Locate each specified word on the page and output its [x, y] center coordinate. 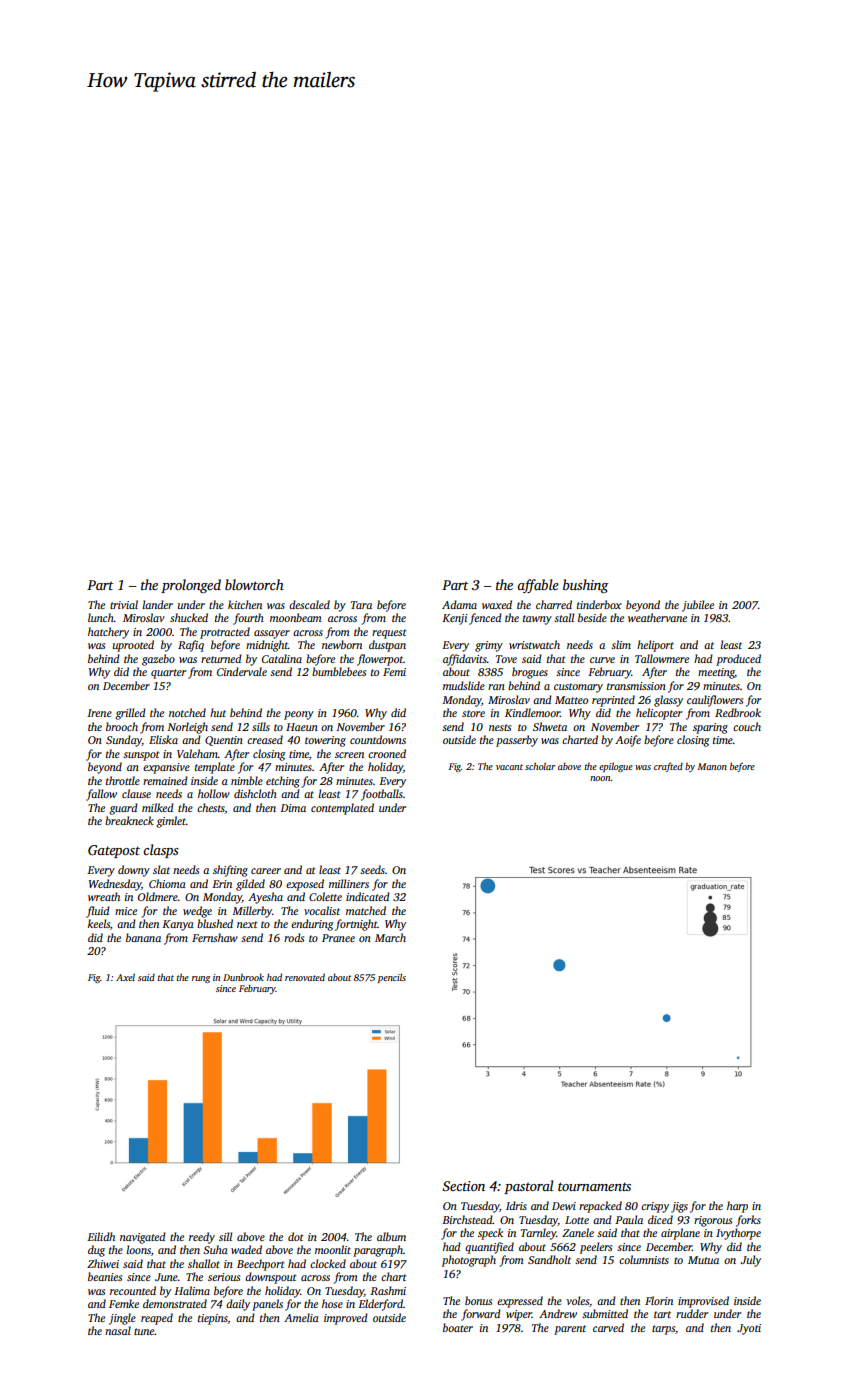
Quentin [224, 741]
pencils [392, 978]
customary [578, 688]
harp [737, 1207]
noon [600, 778]
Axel [125, 977]
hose [332, 1303]
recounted [133, 1290]
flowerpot [380, 660]
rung [201, 979]
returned [221, 658]
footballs [382, 795]
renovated [305, 977]
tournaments [594, 1186]
